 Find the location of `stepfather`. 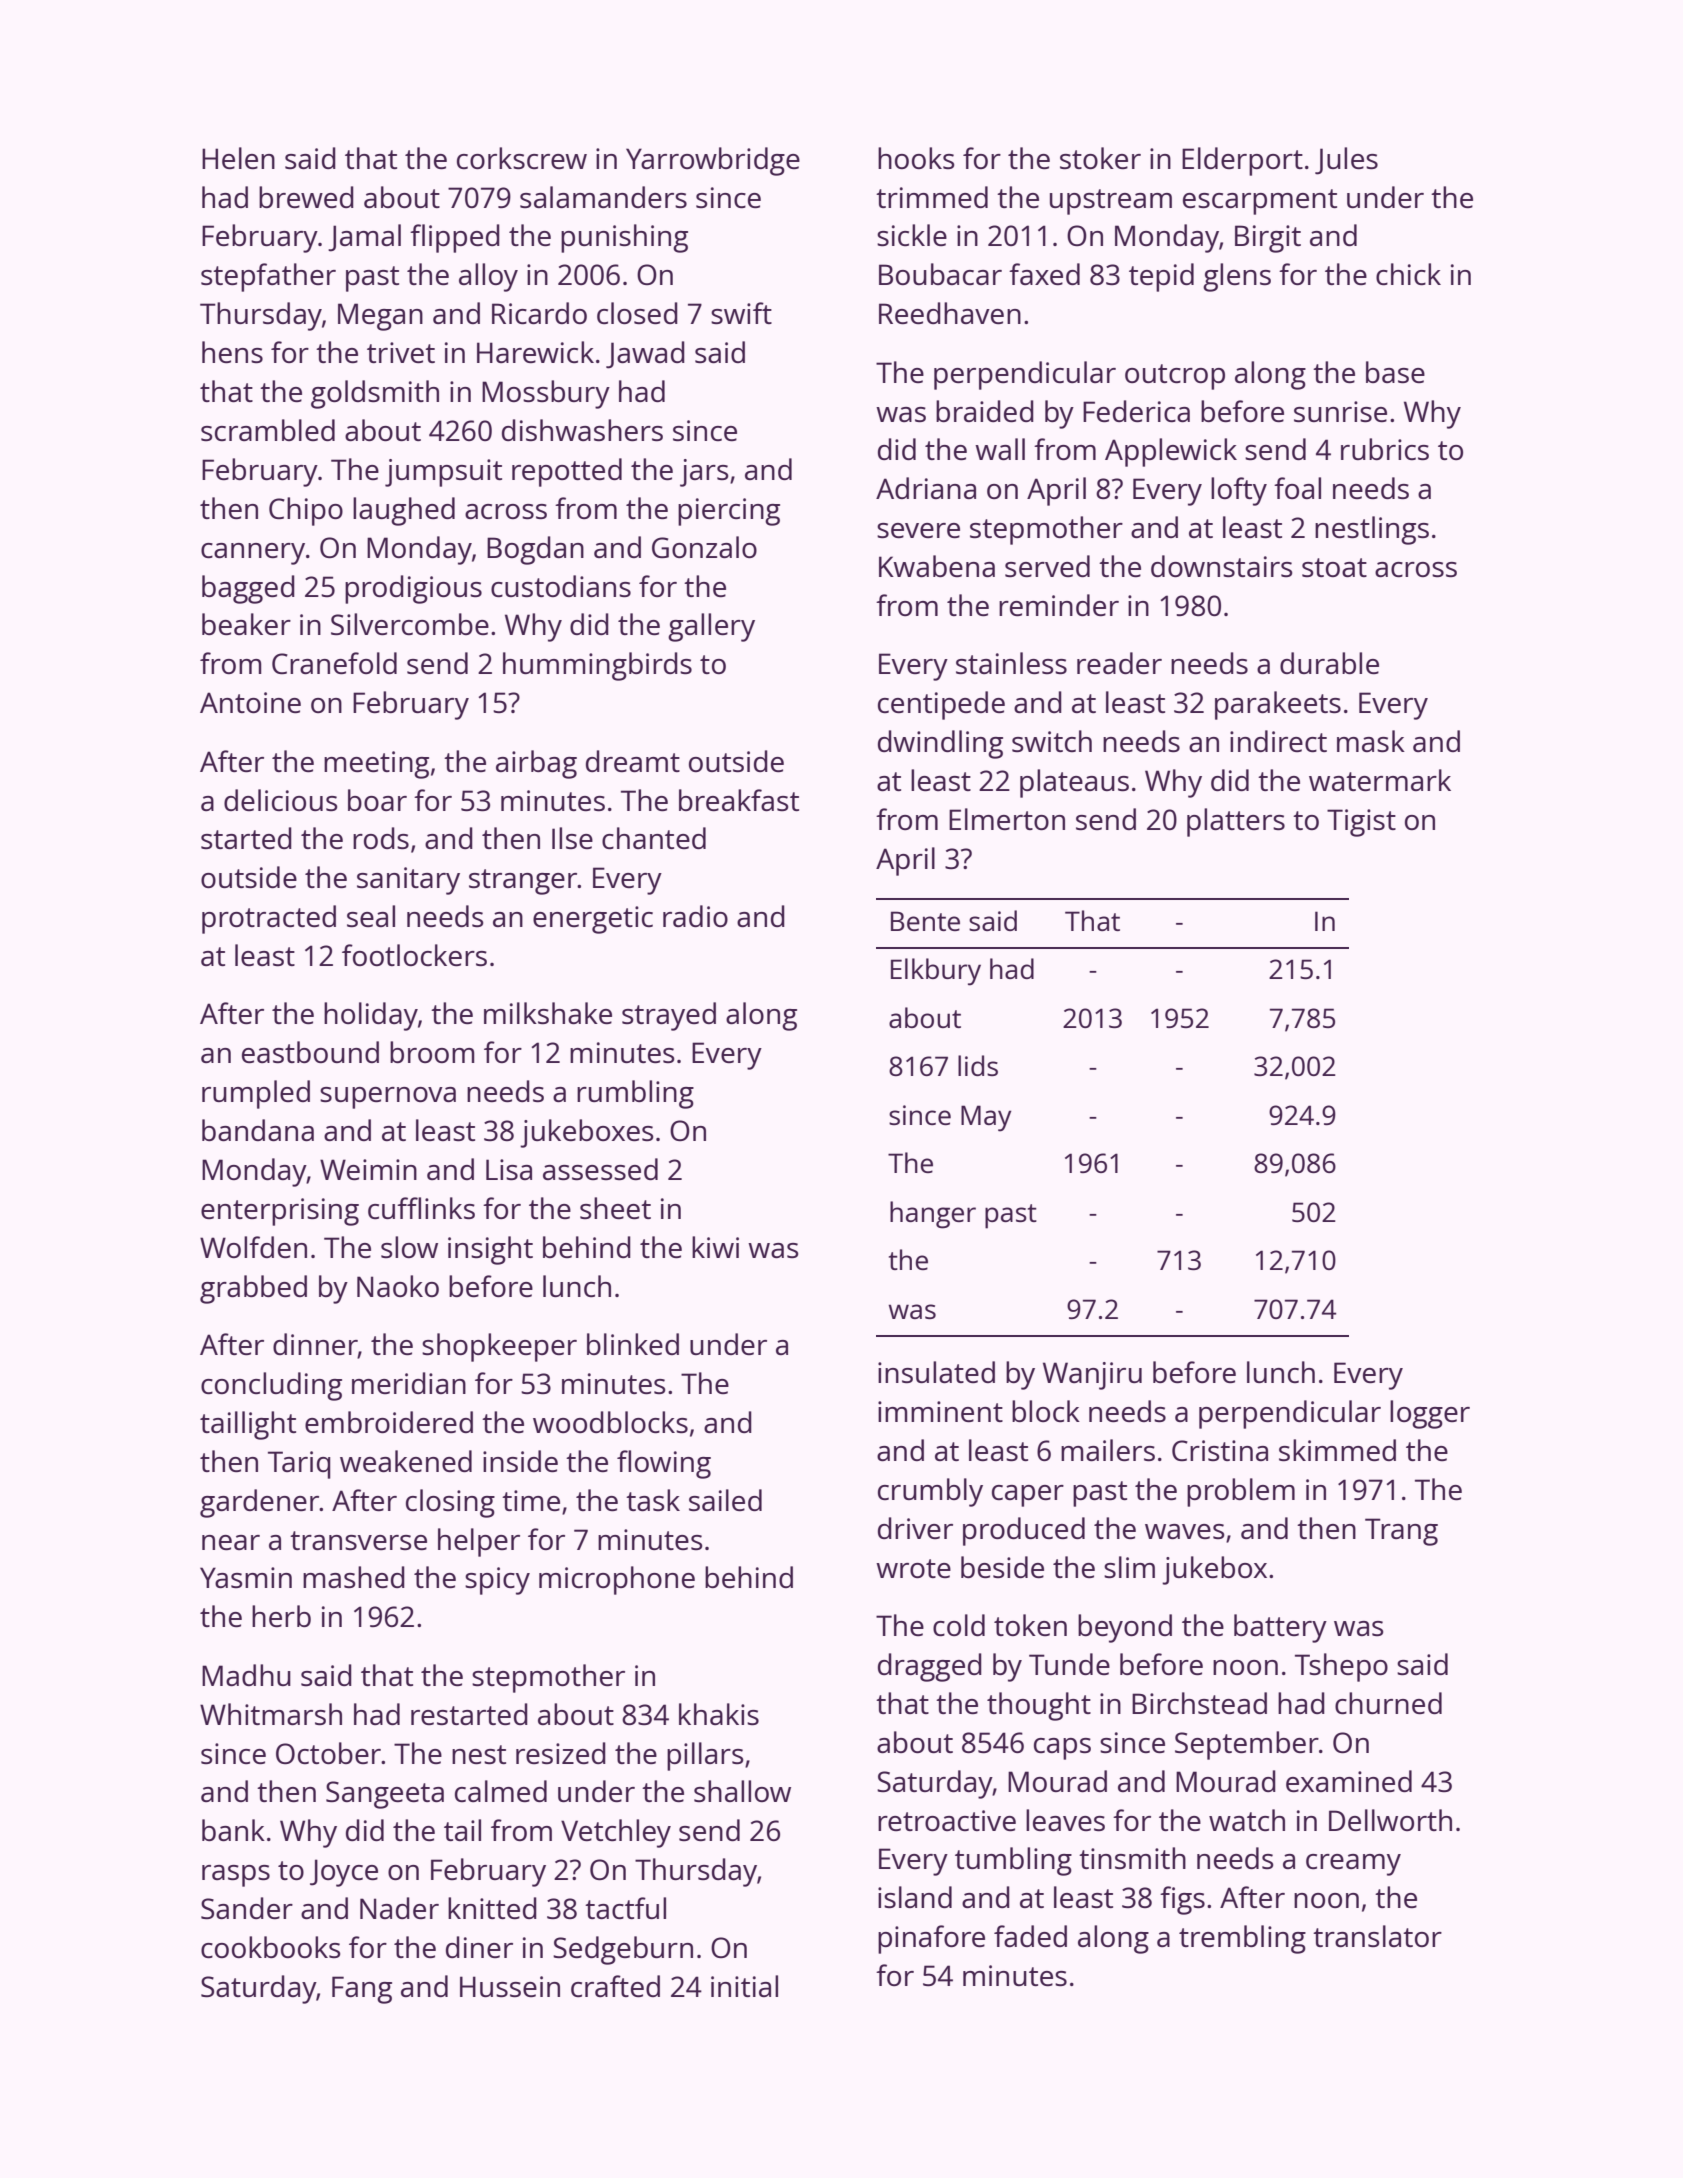

stepfather is located at coordinates (268, 277).
